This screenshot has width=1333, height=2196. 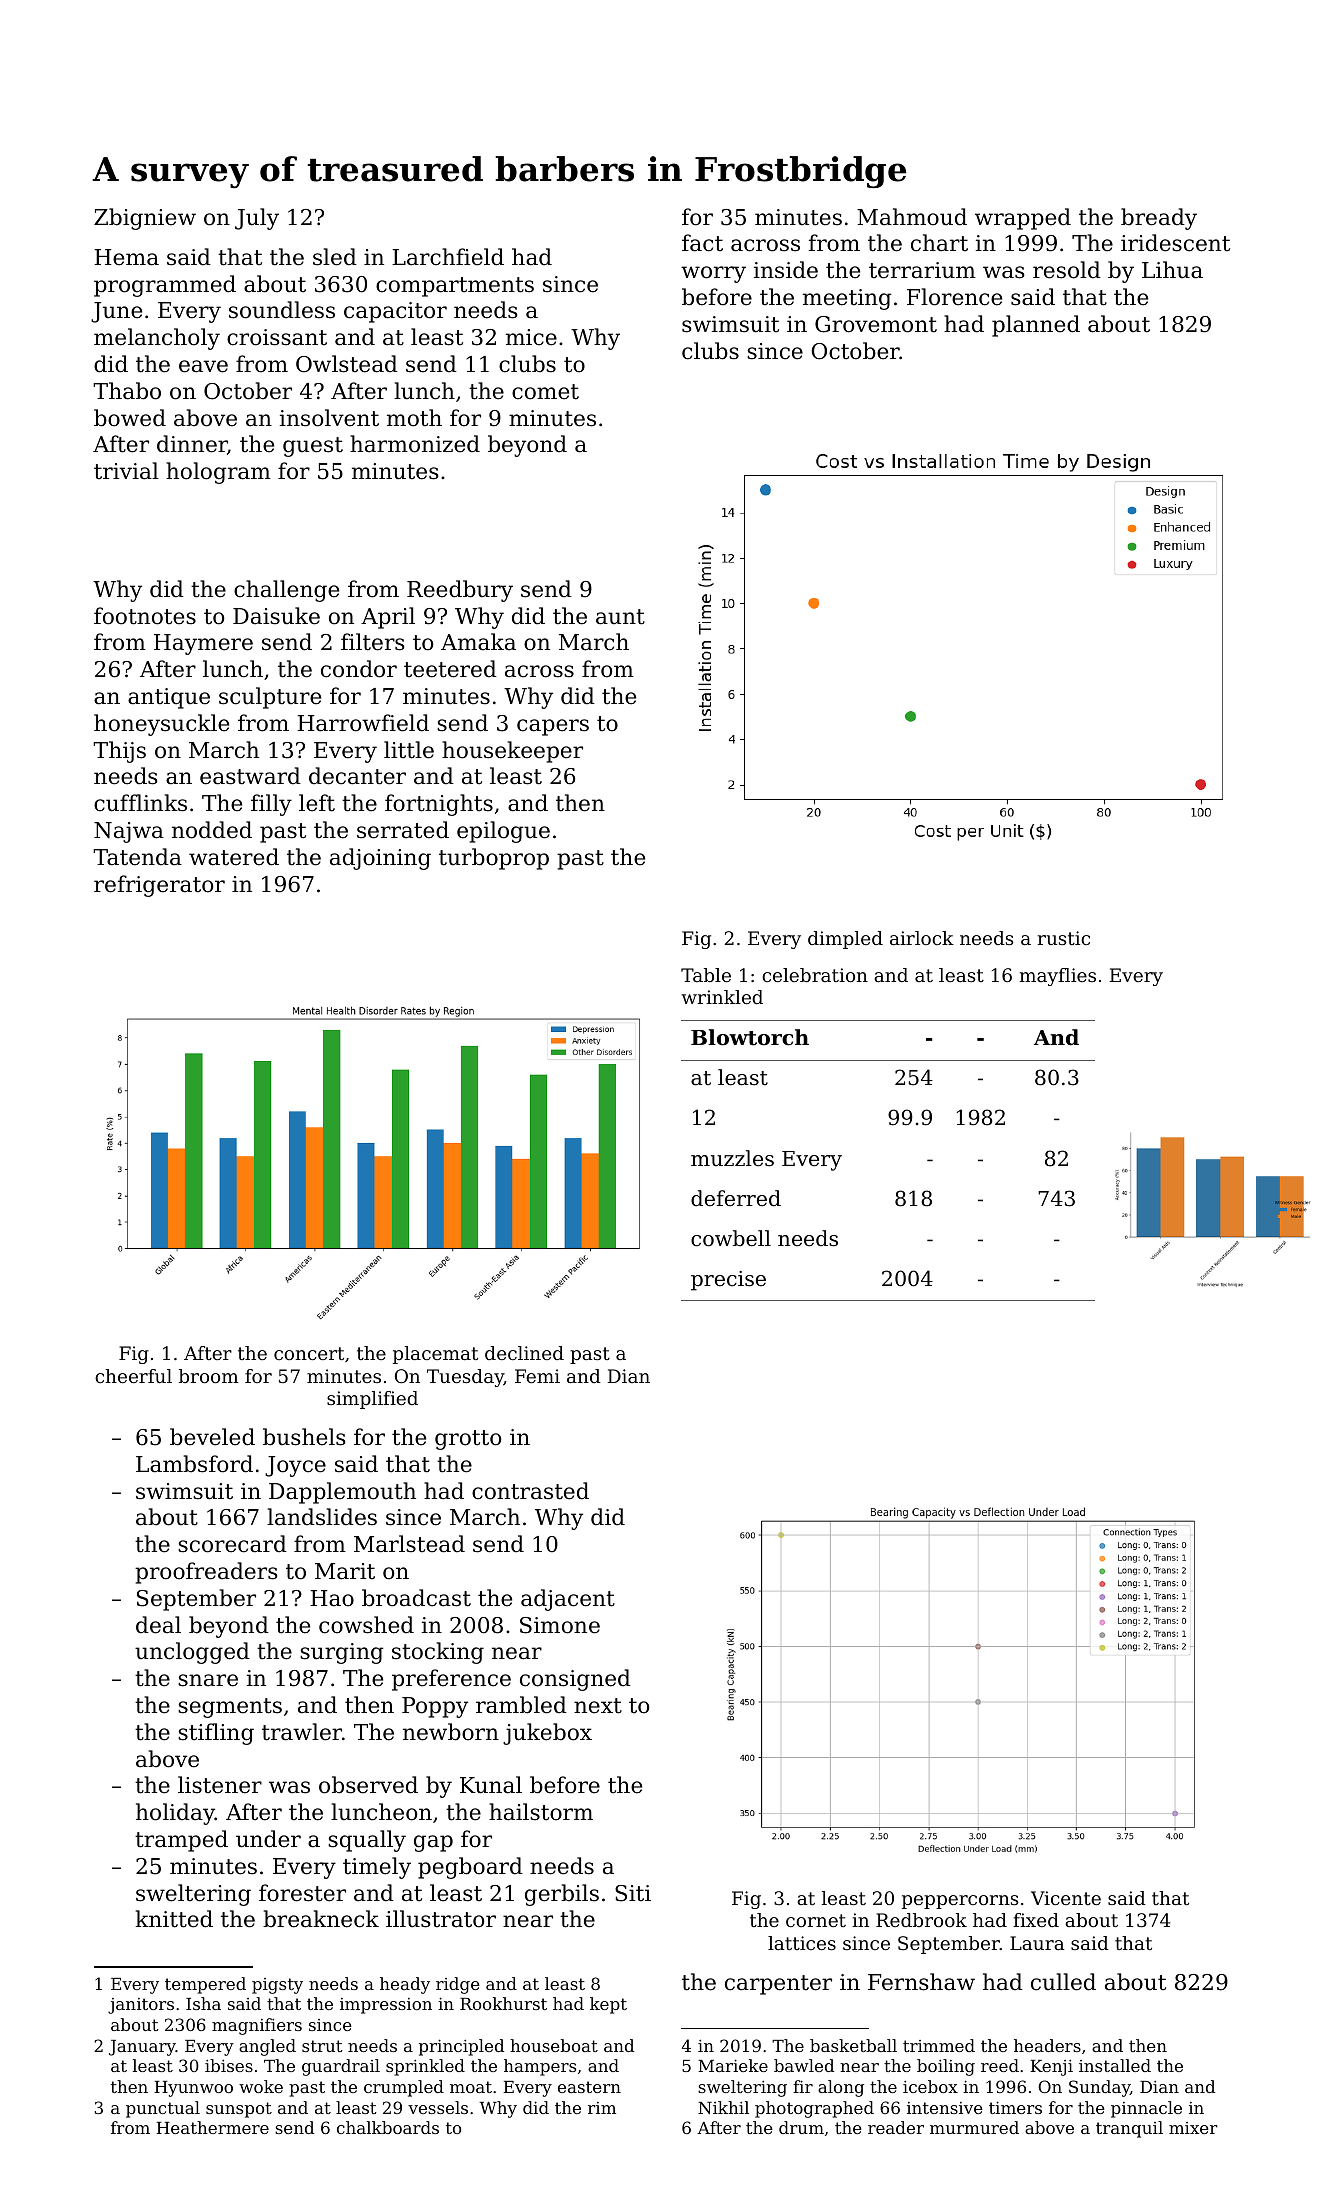 I want to click on planned, so click(x=1036, y=326).
